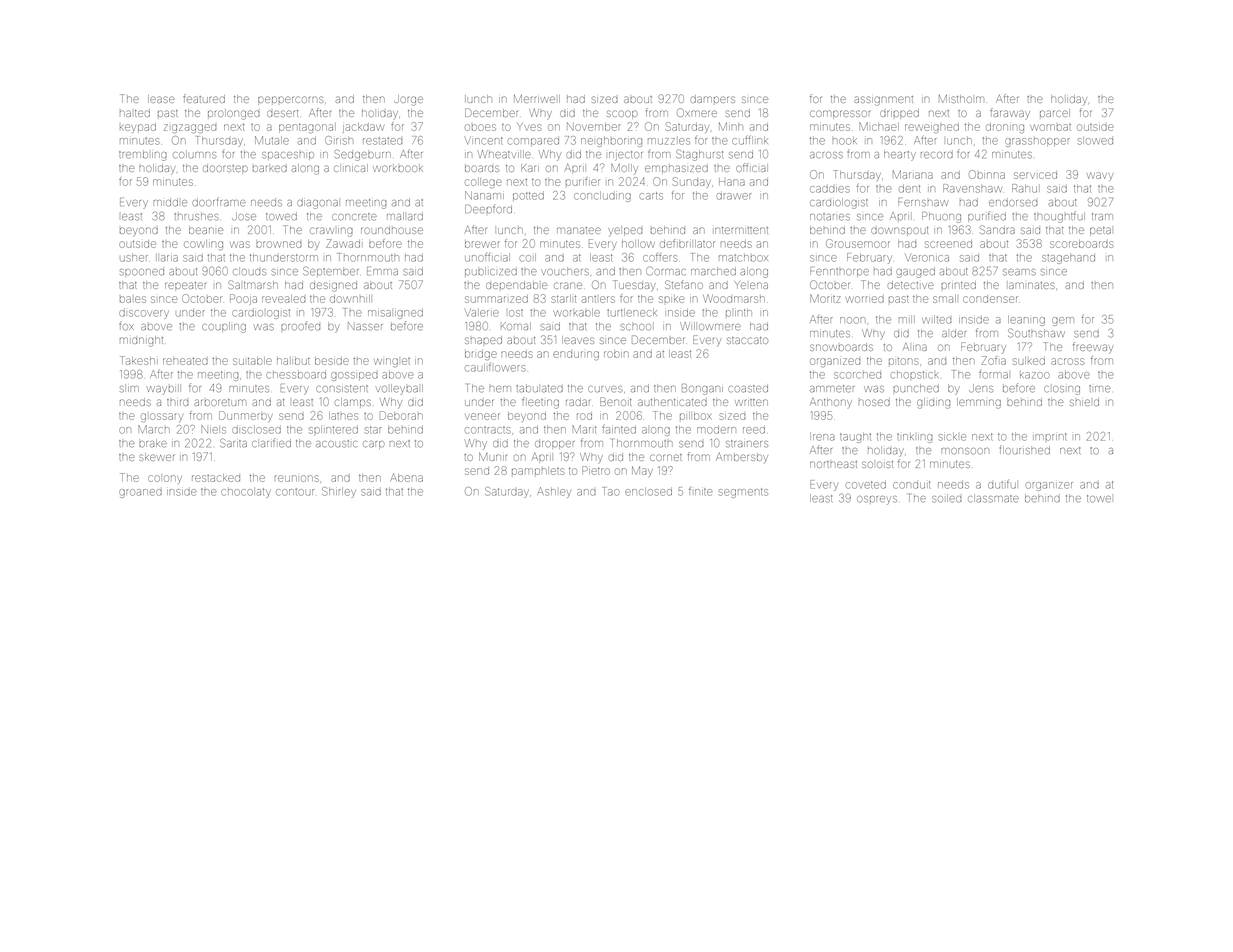 The image size is (1233, 952). Describe the element at coordinates (835, 362) in the page. I see `organized` at that location.
